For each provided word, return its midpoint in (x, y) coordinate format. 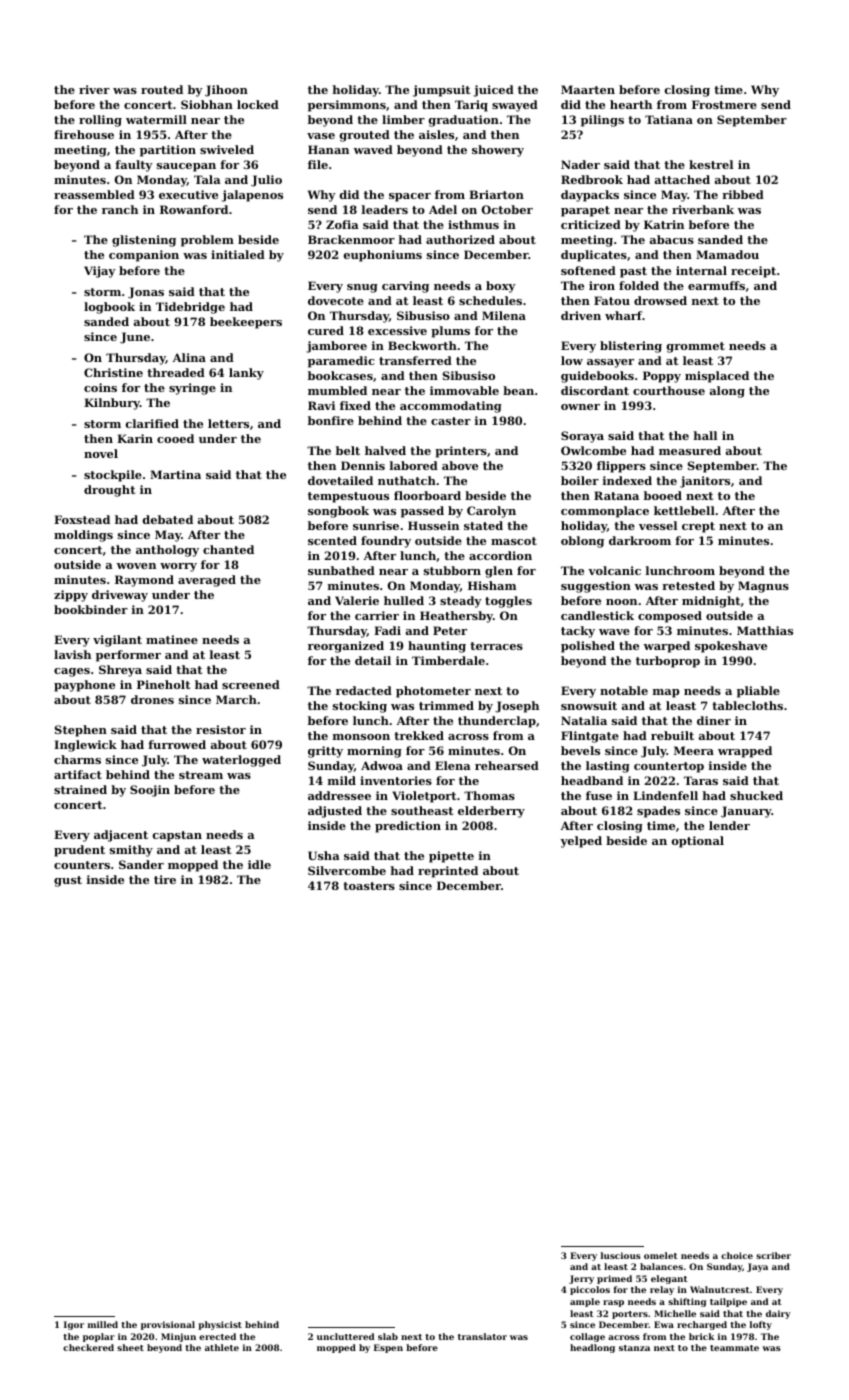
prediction (408, 827)
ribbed (743, 194)
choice (737, 1255)
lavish (72, 654)
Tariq (471, 106)
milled (103, 1324)
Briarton (496, 194)
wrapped (745, 752)
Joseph (517, 707)
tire (165, 879)
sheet (130, 1347)
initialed (238, 254)
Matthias (765, 630)
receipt (753, 272)
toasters (369, 886)
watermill (156, 119)
